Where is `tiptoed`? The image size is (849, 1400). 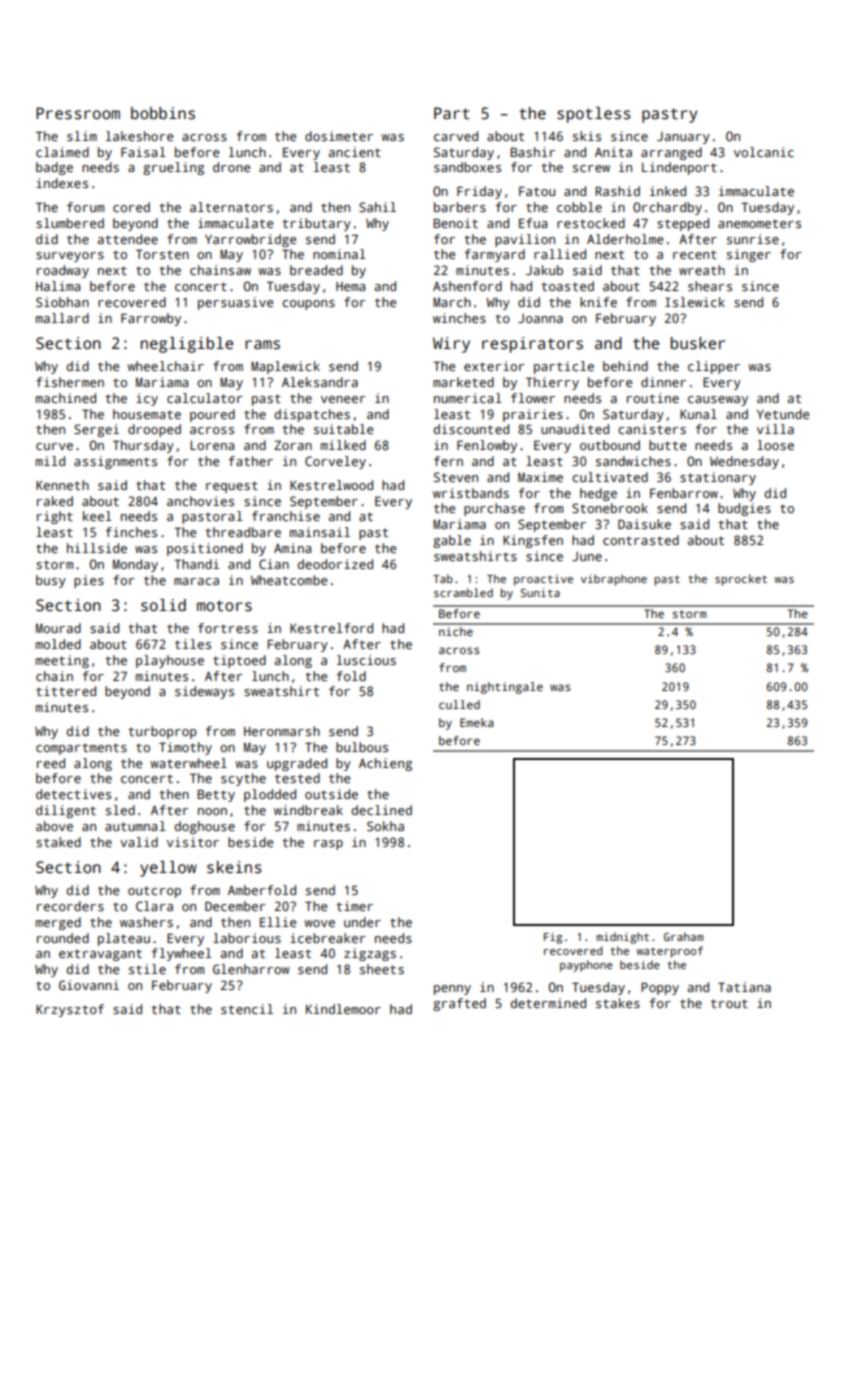 tiptoed is located at coordinates (239, 661).
